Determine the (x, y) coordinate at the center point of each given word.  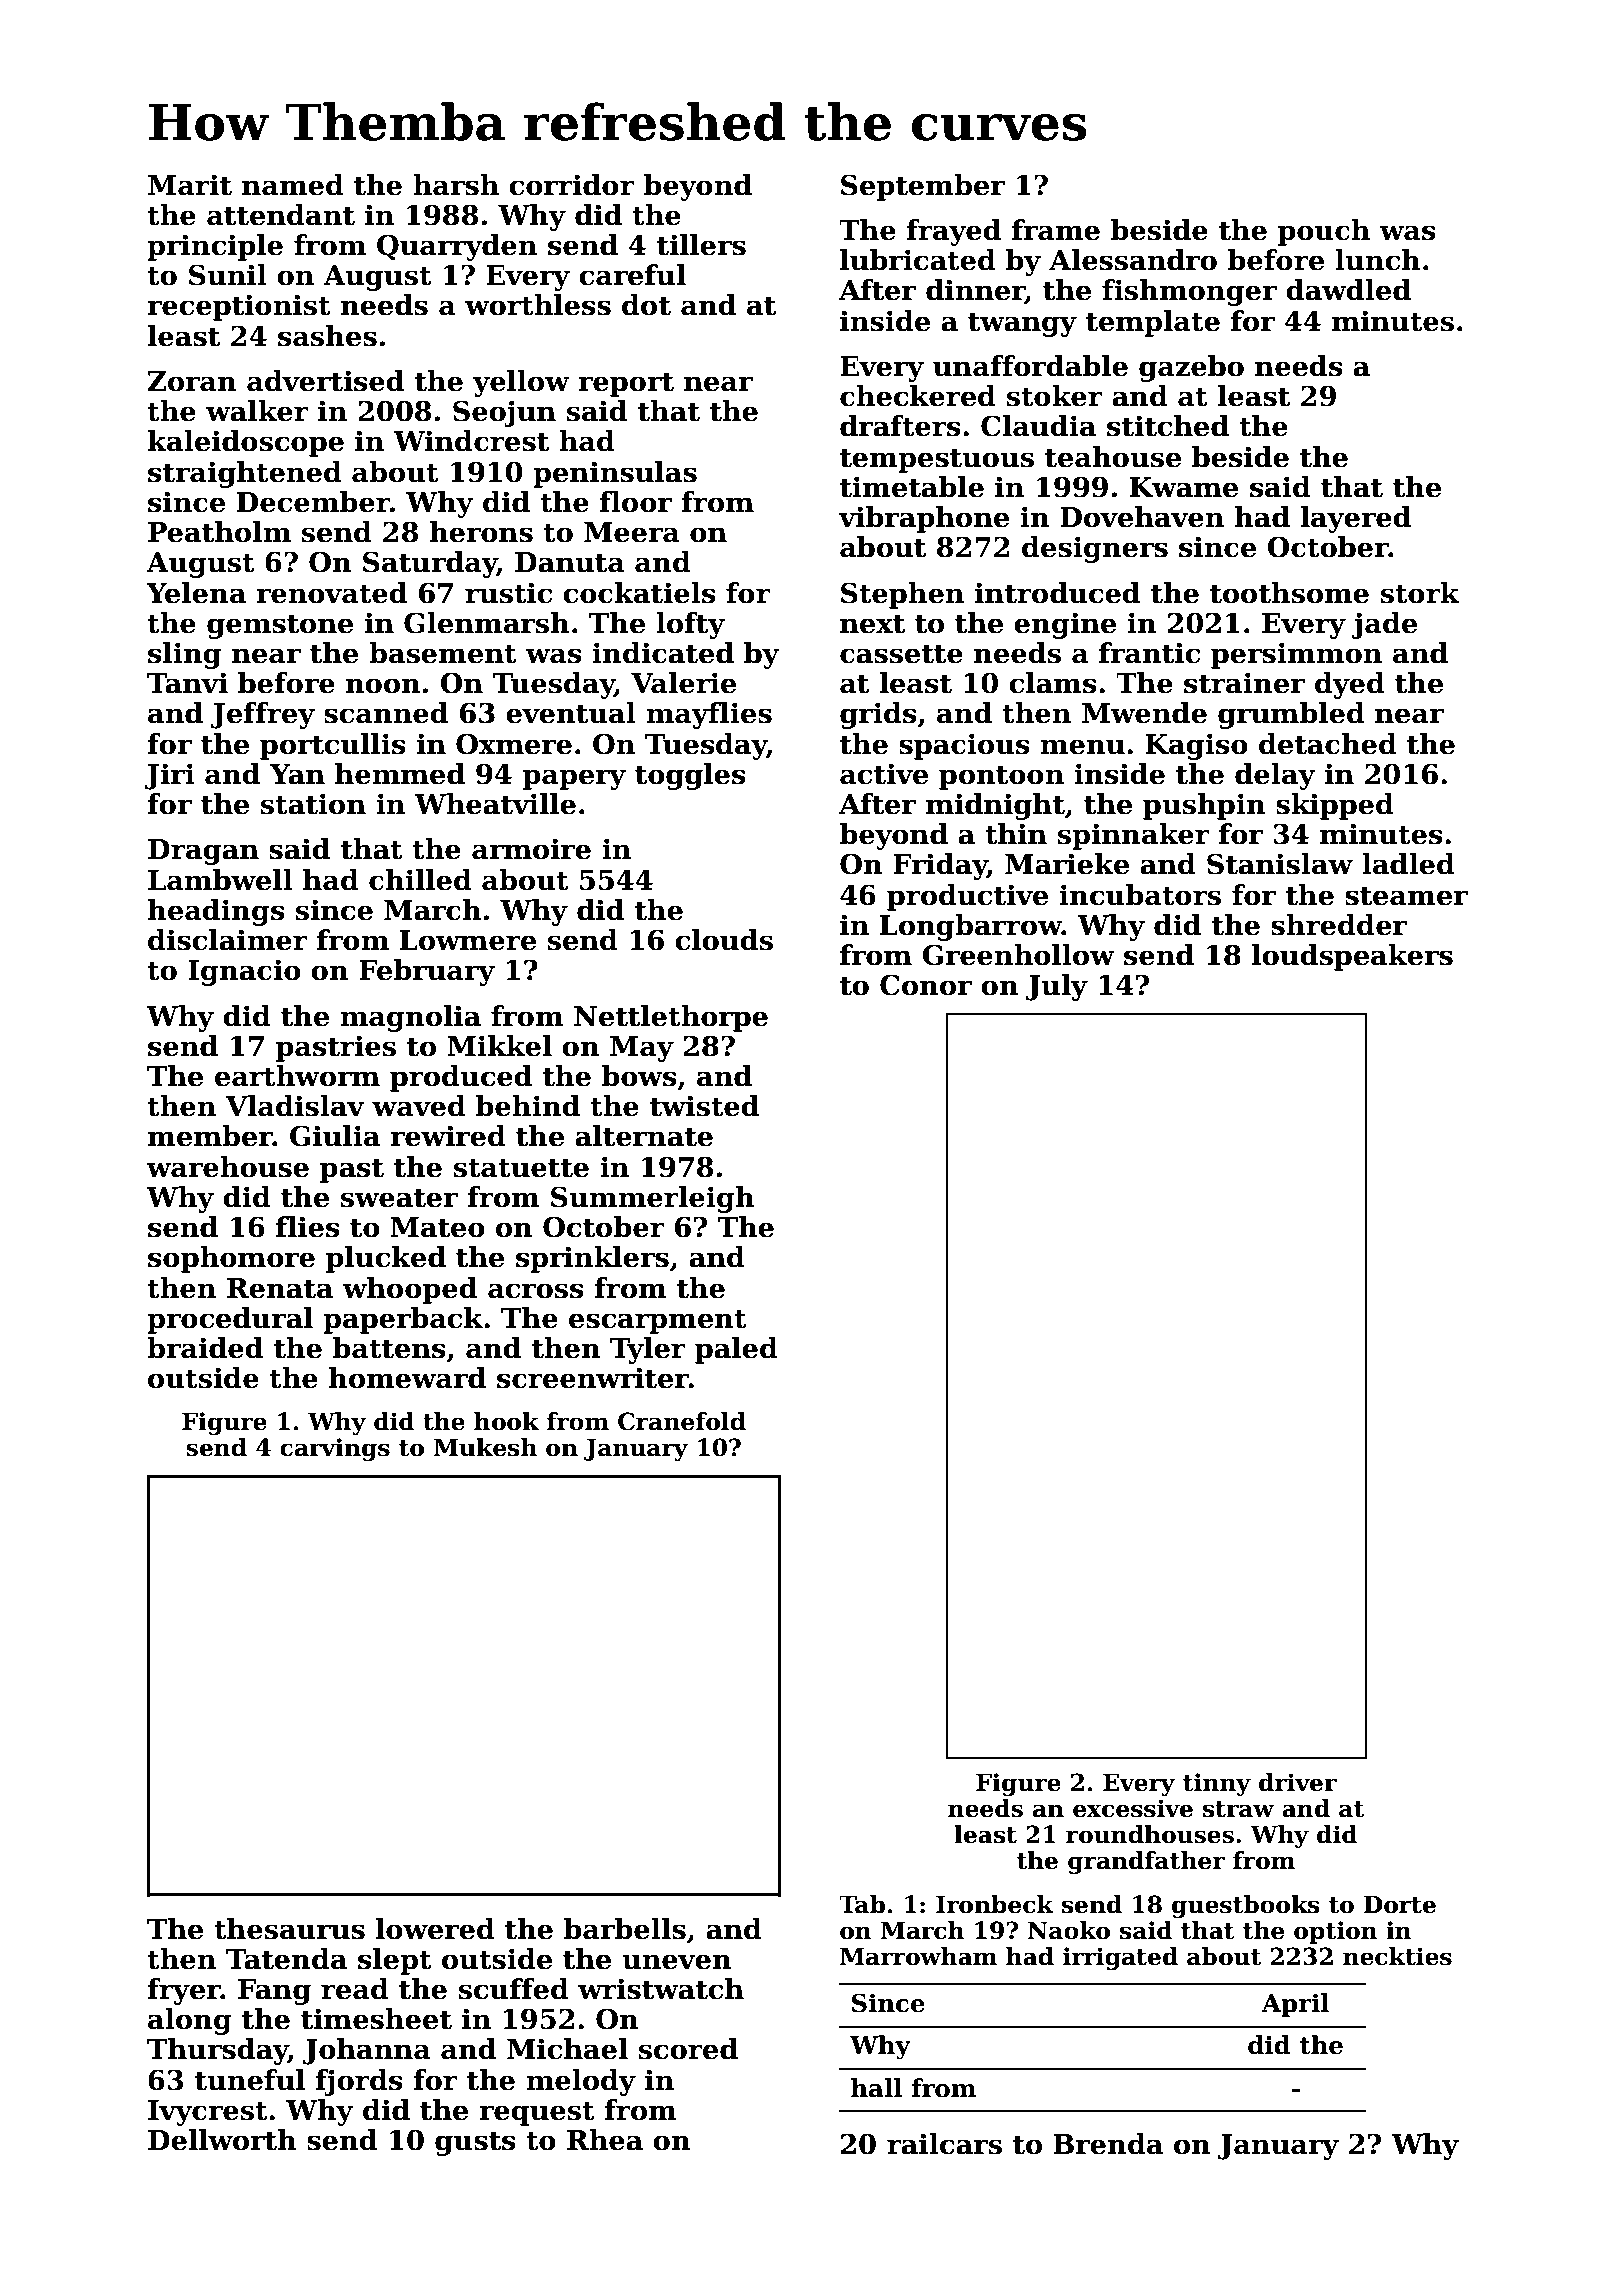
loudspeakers (1352, 957)
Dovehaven (1142, 517)
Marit (190, 185)
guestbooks (1246, 1906)
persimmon (1296, 655)
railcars (944, 2144)
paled (736, 1350)
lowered (435, 1929)
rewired (448, 1136)
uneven (677, 1962)
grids (878, 715)
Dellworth (222, 2140)
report (626, 384)
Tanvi (187, 683)
